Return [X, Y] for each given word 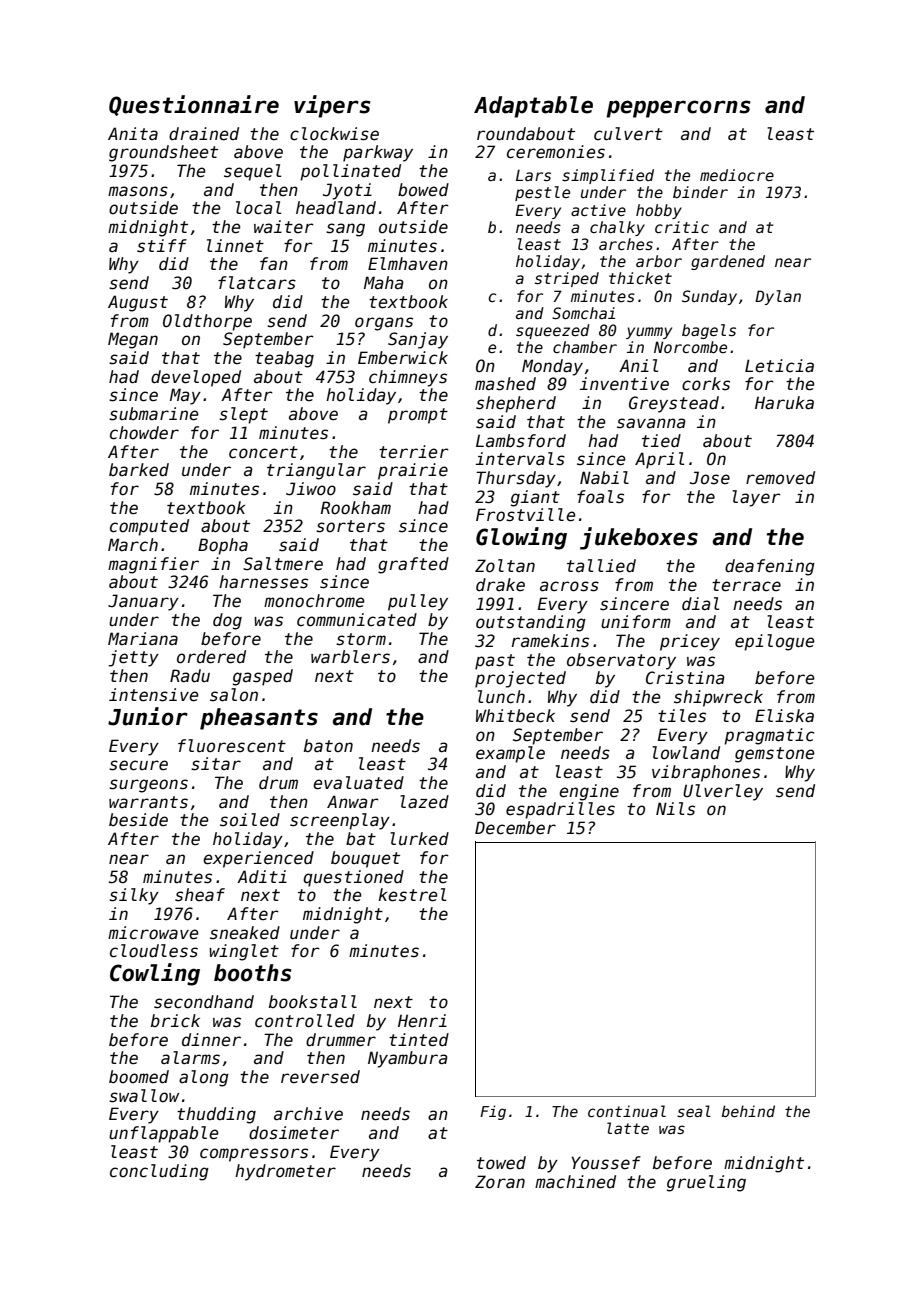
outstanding [531, 623]
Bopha [223, 546]
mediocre [737, 175]
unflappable [163, 1134]
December [515, 828]
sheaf [200, 895]
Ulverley [723, 792]
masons [138, 191]
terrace [746, 585]
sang [345, 230]
